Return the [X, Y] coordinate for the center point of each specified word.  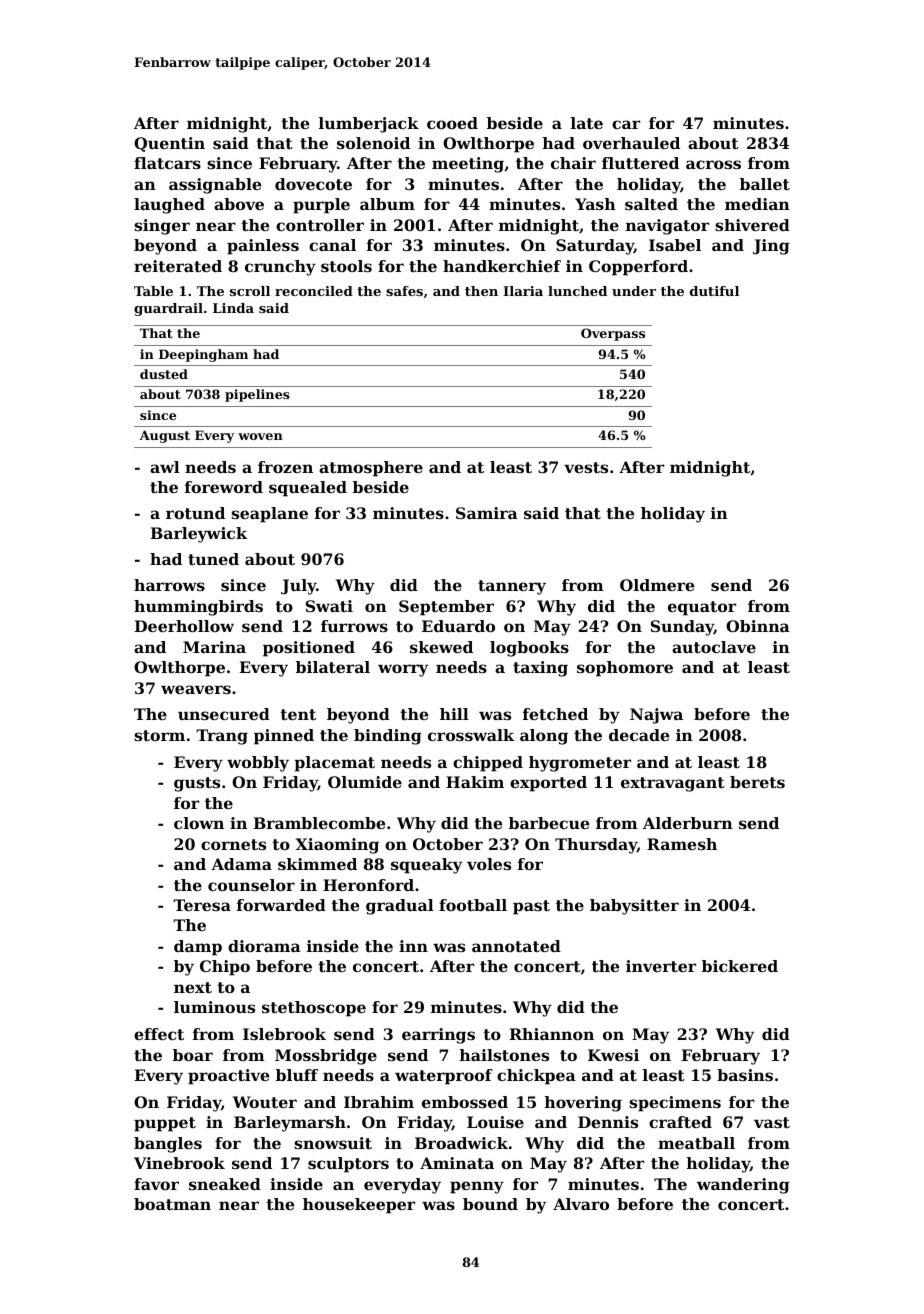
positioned [309, 649]
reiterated [178, 266]
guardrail [168, 309]
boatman [172, 1204]
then [481, 291]
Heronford [368, 885]
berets [757, 782]
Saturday [595, 247]
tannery [512, 587]
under [634, 291]
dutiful [714, 291]
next [193, 987]
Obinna [758, 626]
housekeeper [359, 1206]
